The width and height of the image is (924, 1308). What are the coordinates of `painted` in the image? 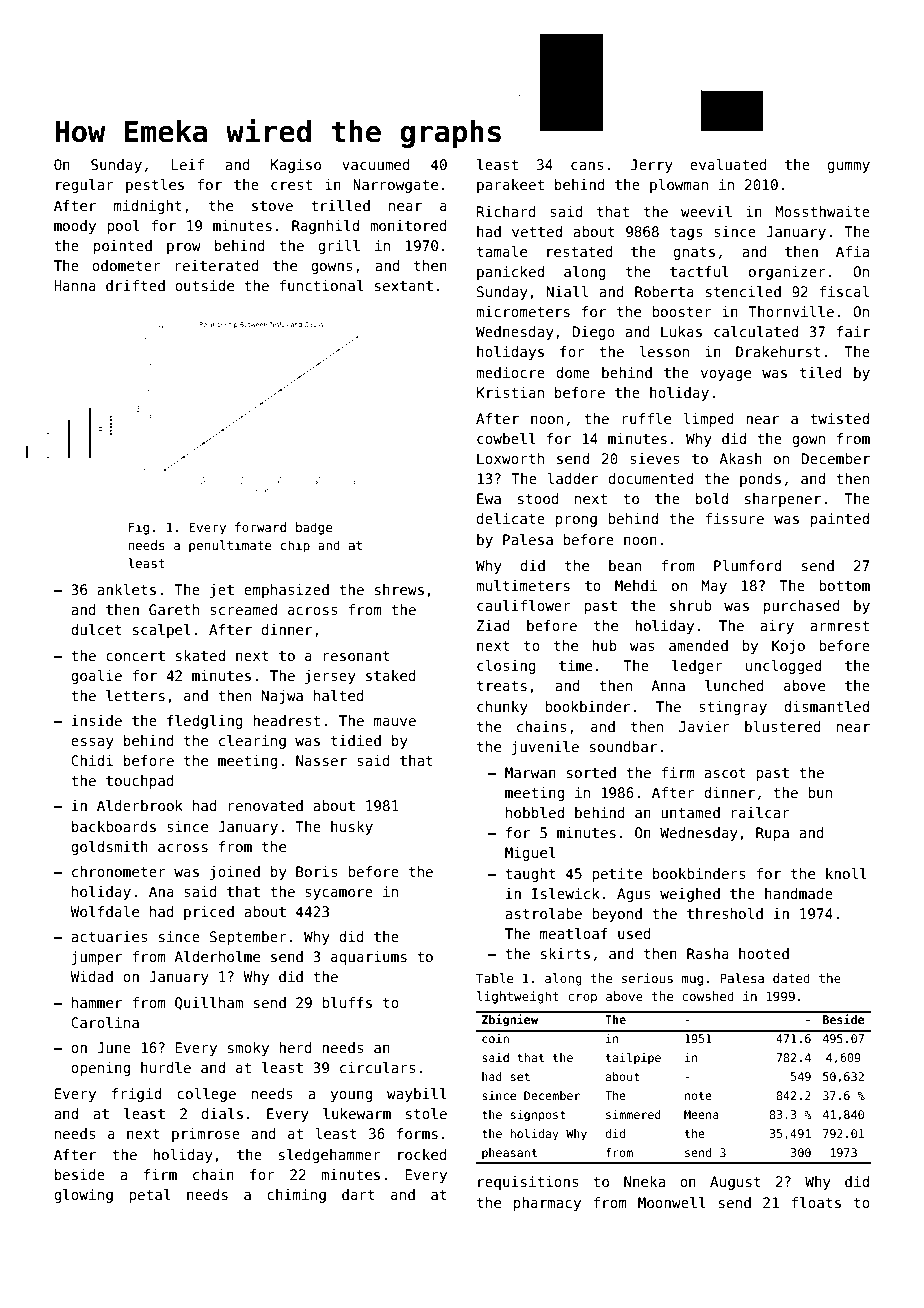 It's located at (840, 520).
